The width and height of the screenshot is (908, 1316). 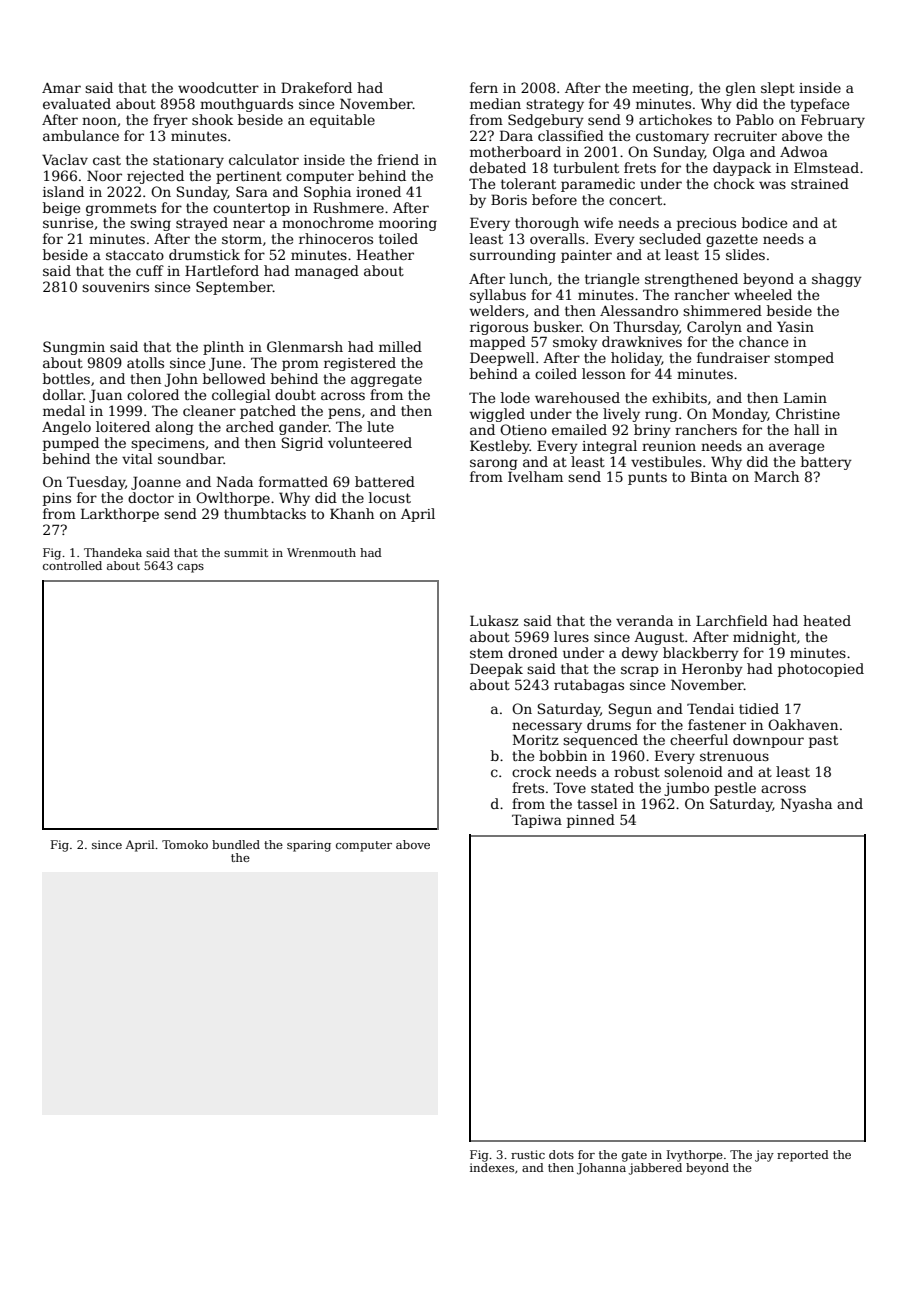 I want to click on crock, so click(x=531, y=771).
